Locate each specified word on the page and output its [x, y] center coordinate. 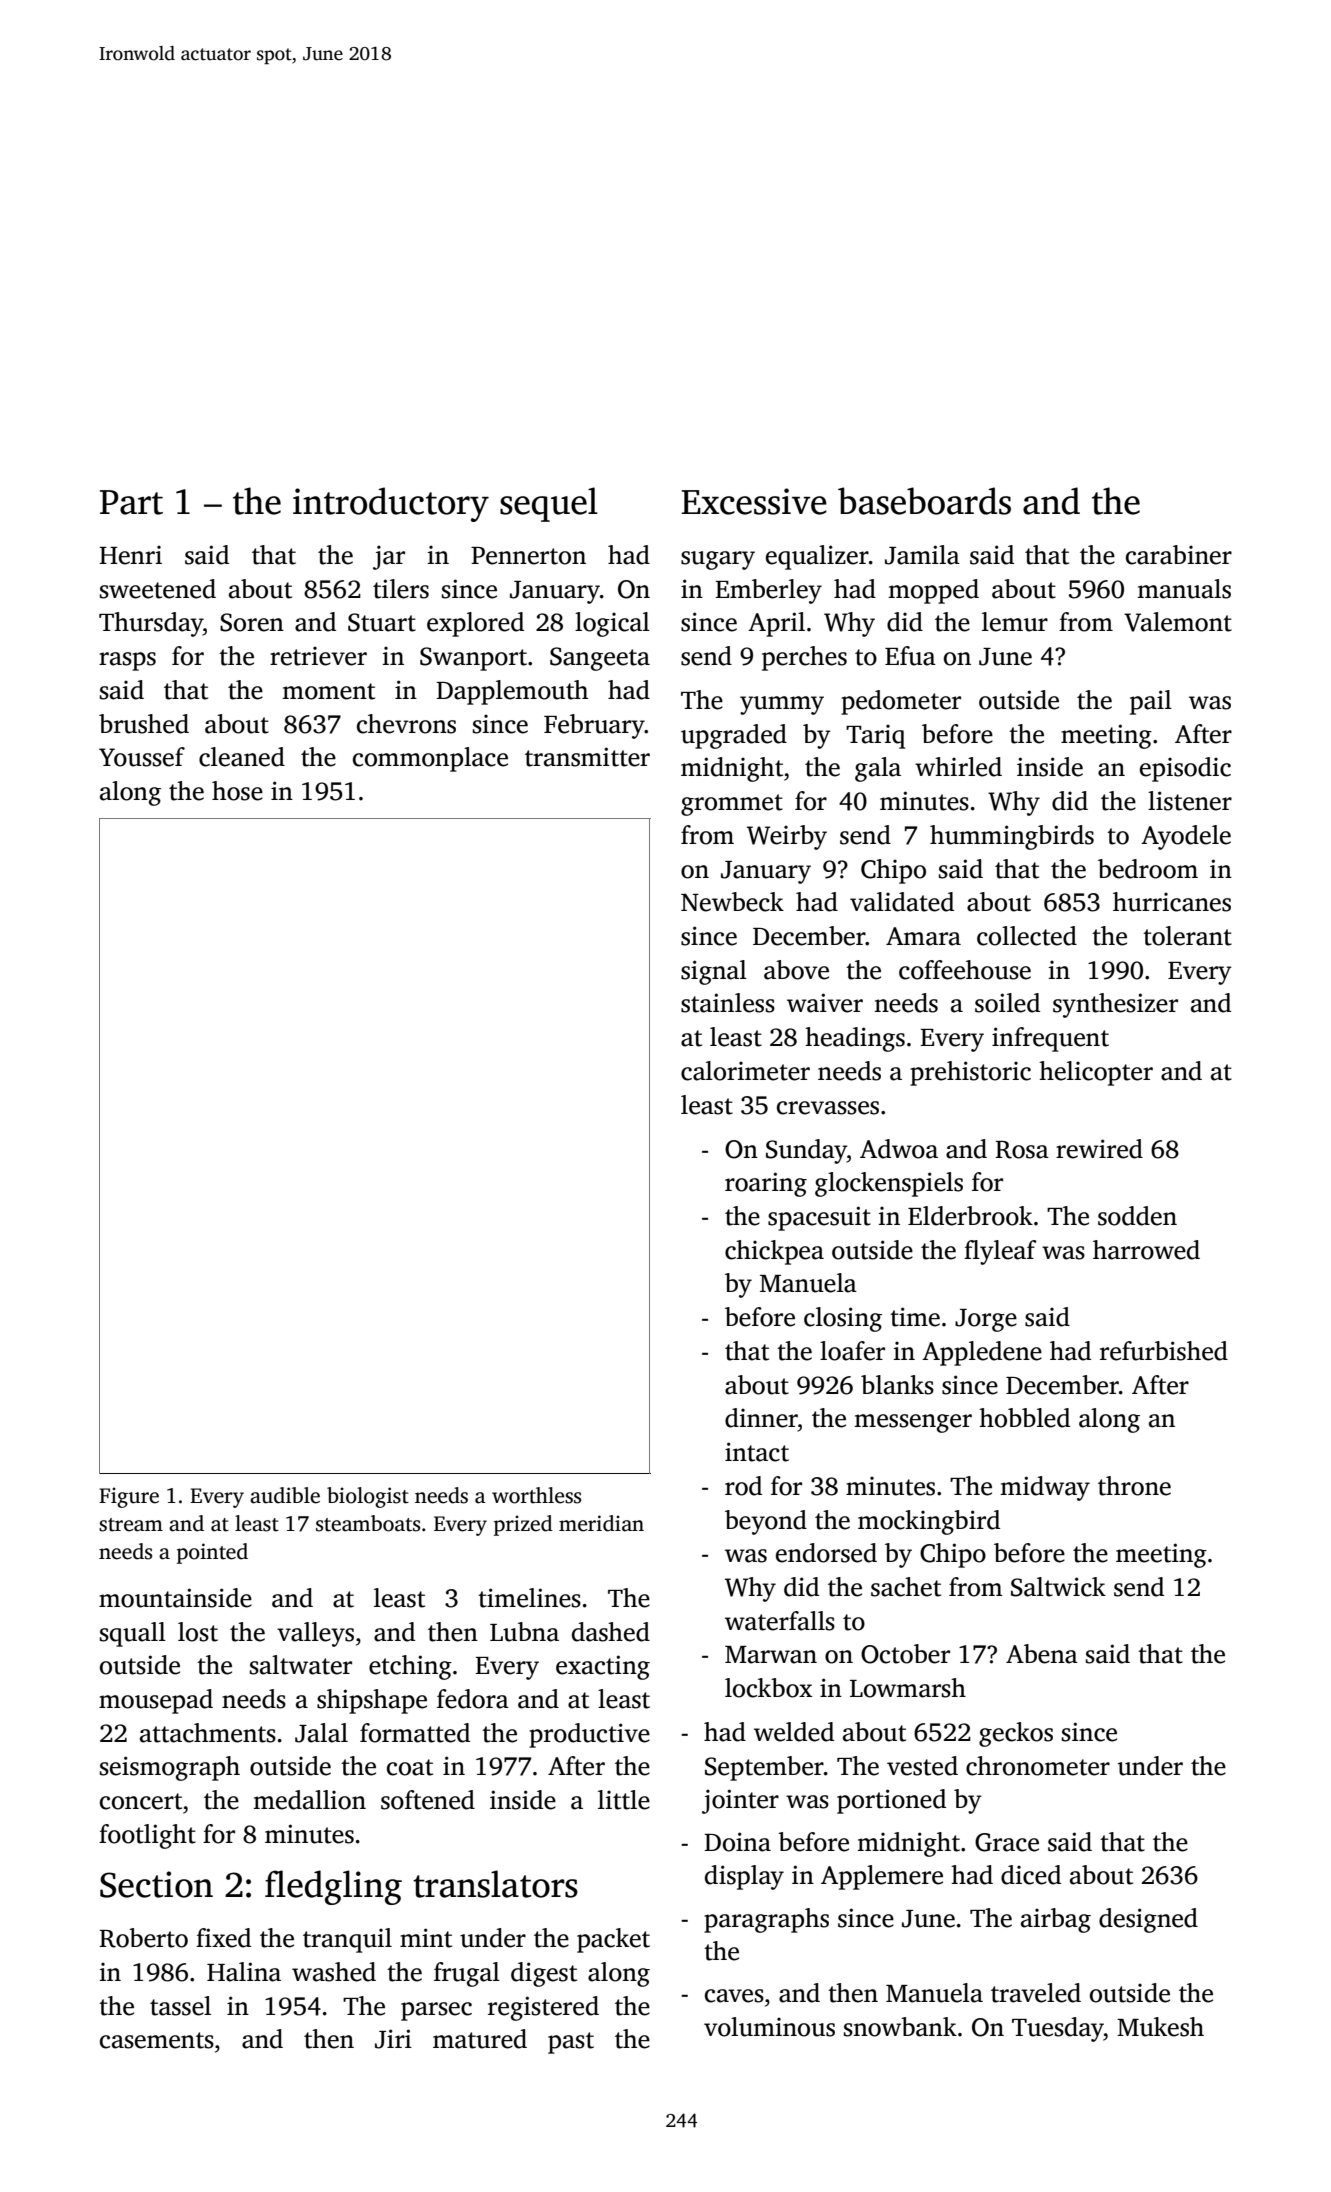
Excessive [754, 501]
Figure [129, 1497]
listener [1190, 801]
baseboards [924, 501]
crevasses [828, 1108]
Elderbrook [970, 1216]
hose [237, 791]
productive [589, 1735]
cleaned [242, 757]
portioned [891, 1801]
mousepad [156, 1701]
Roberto [143, 1938]
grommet [732, 805]
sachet [906, 1587]
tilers [401, 589]
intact [757, 1452]
